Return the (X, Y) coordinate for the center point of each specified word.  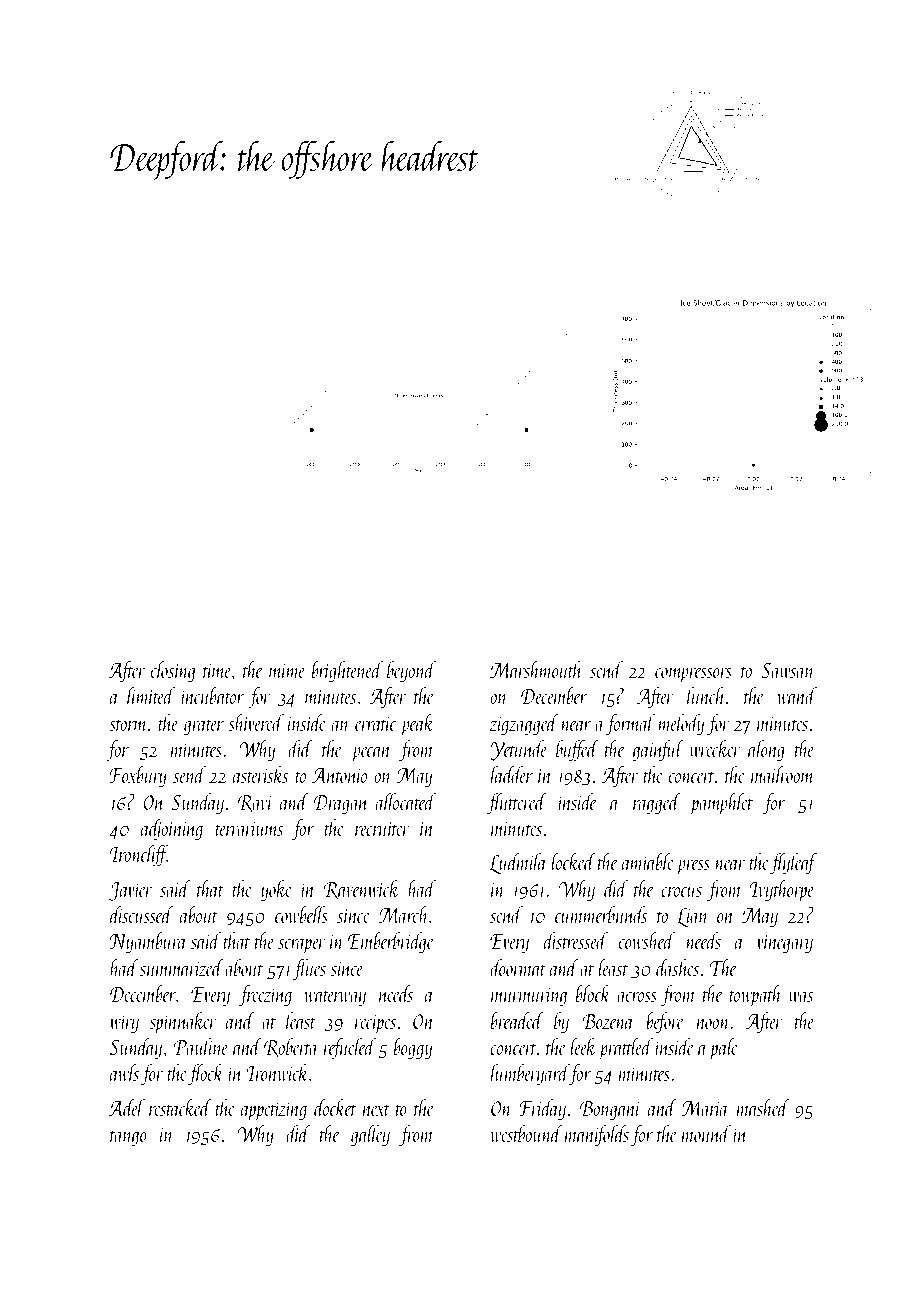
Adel (126, 1107)
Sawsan (788, 670)
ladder (512, 774)
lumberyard (530, 1074)
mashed (763, 1107)
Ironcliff (138, 855)
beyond (411, 671)
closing (173, 671)
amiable (648, 861)
